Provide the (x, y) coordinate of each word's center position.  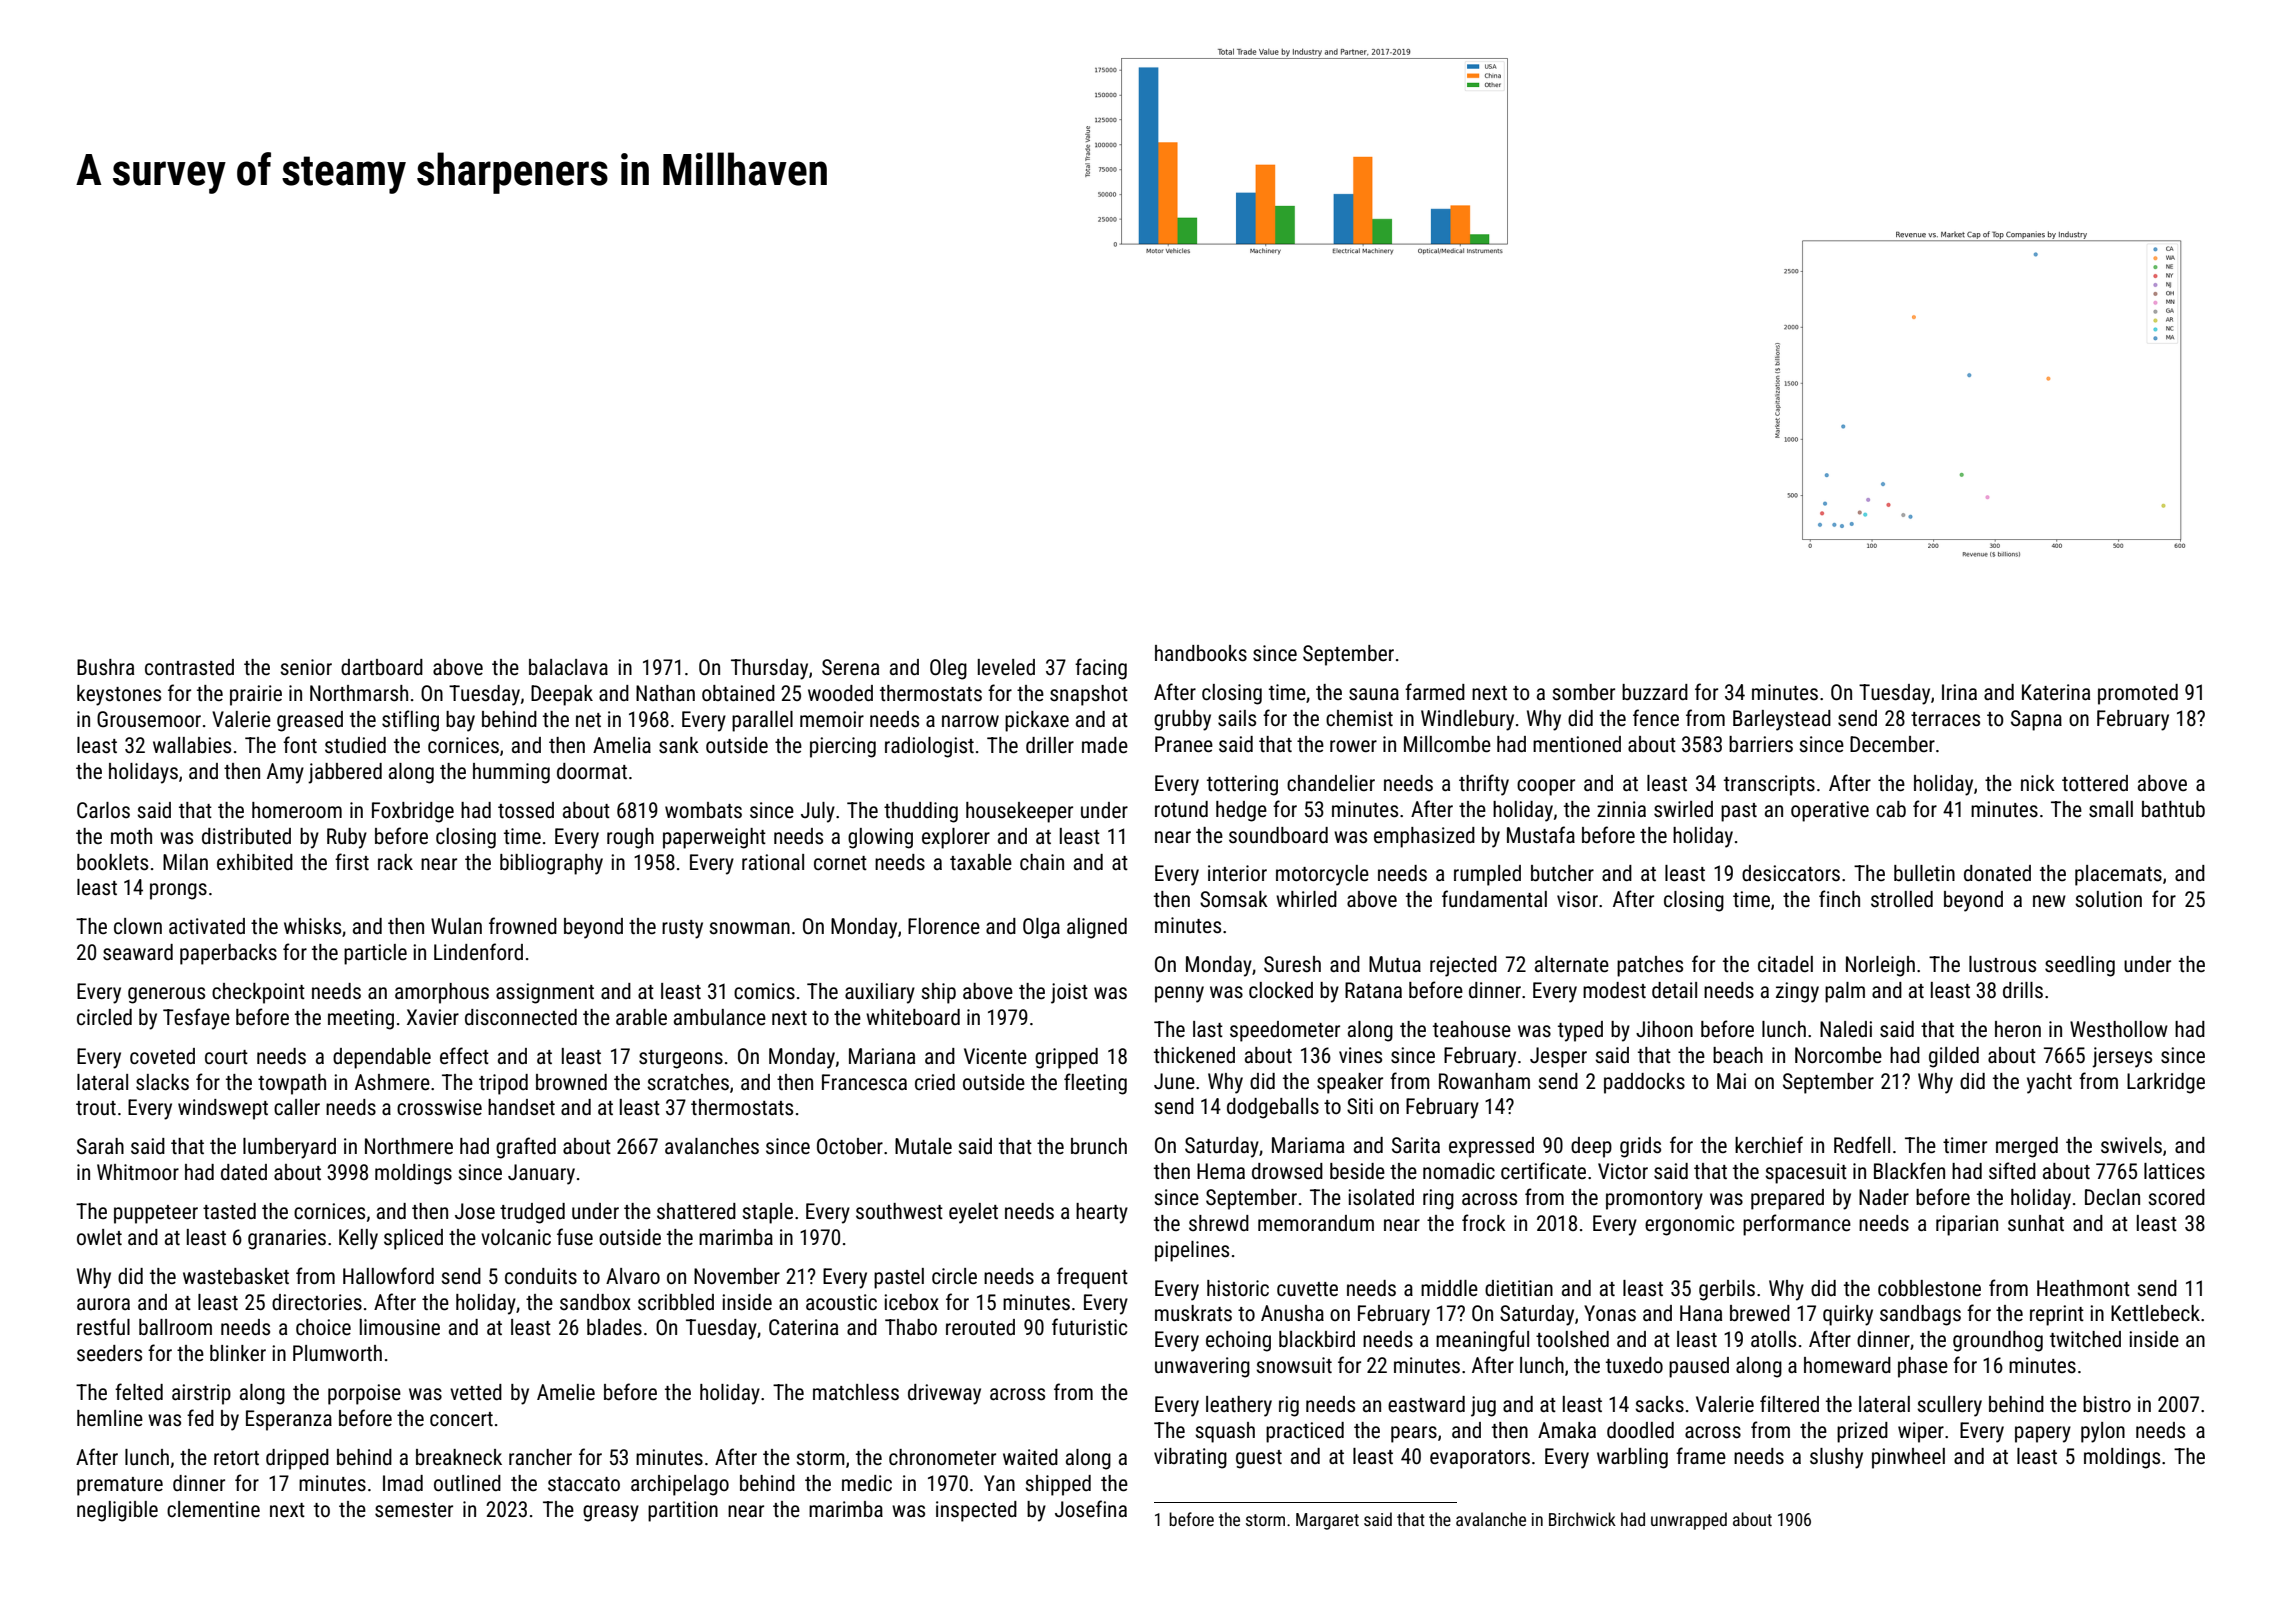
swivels (2131, 1145)
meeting (361, 1019)
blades (614, 1327)
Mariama (1308, 1145)
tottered (2095, 783)
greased (310, 721)
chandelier (1331, 783)
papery (2043, 1434)
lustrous (2002, 964)
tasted (229, 1211)
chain (1042, 862)
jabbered (345, 773)
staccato (584, 1484)
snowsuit (1294, 1365)
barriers (1761, 744)
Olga (1041, 928)
